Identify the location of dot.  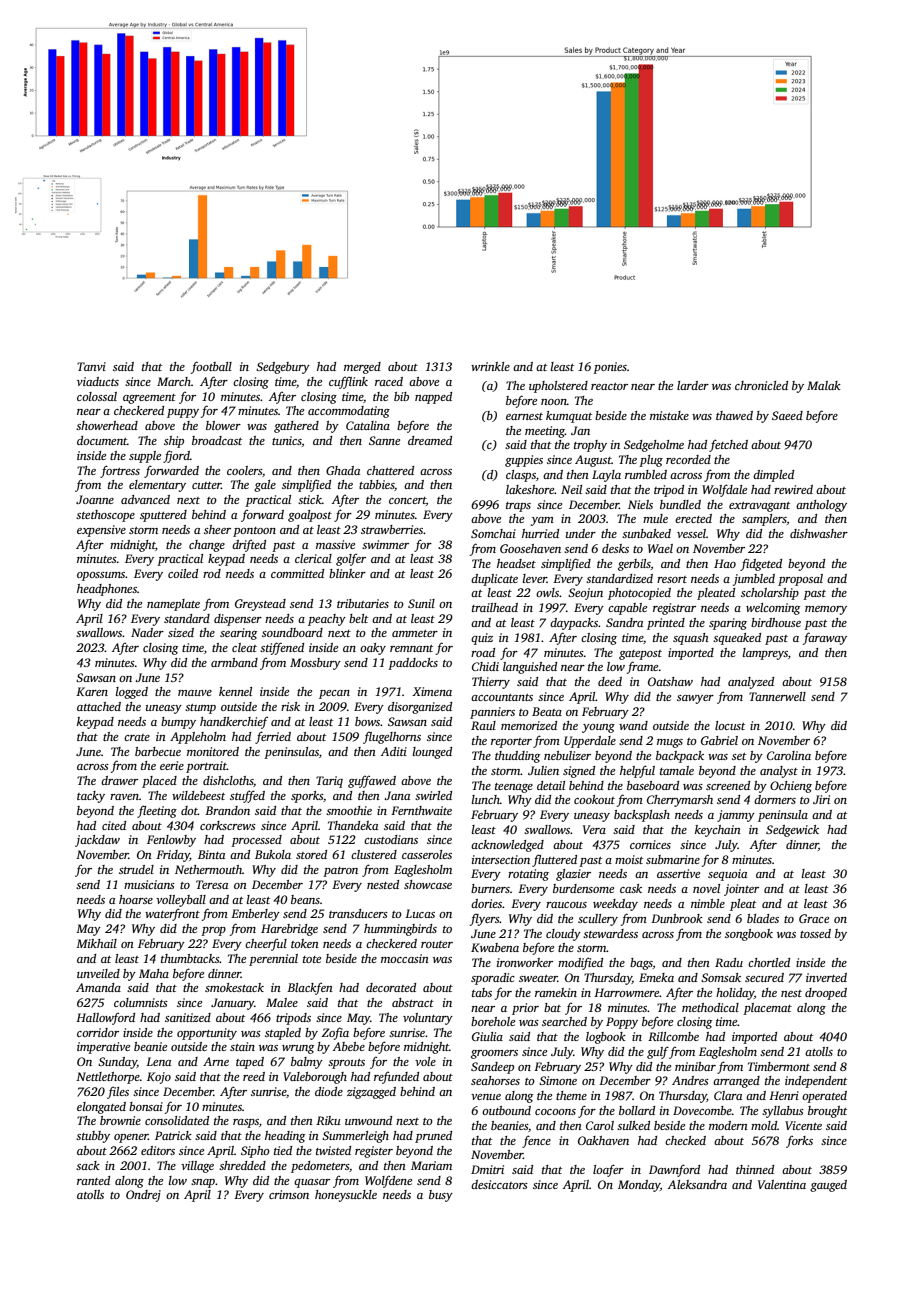
(189, 810).
